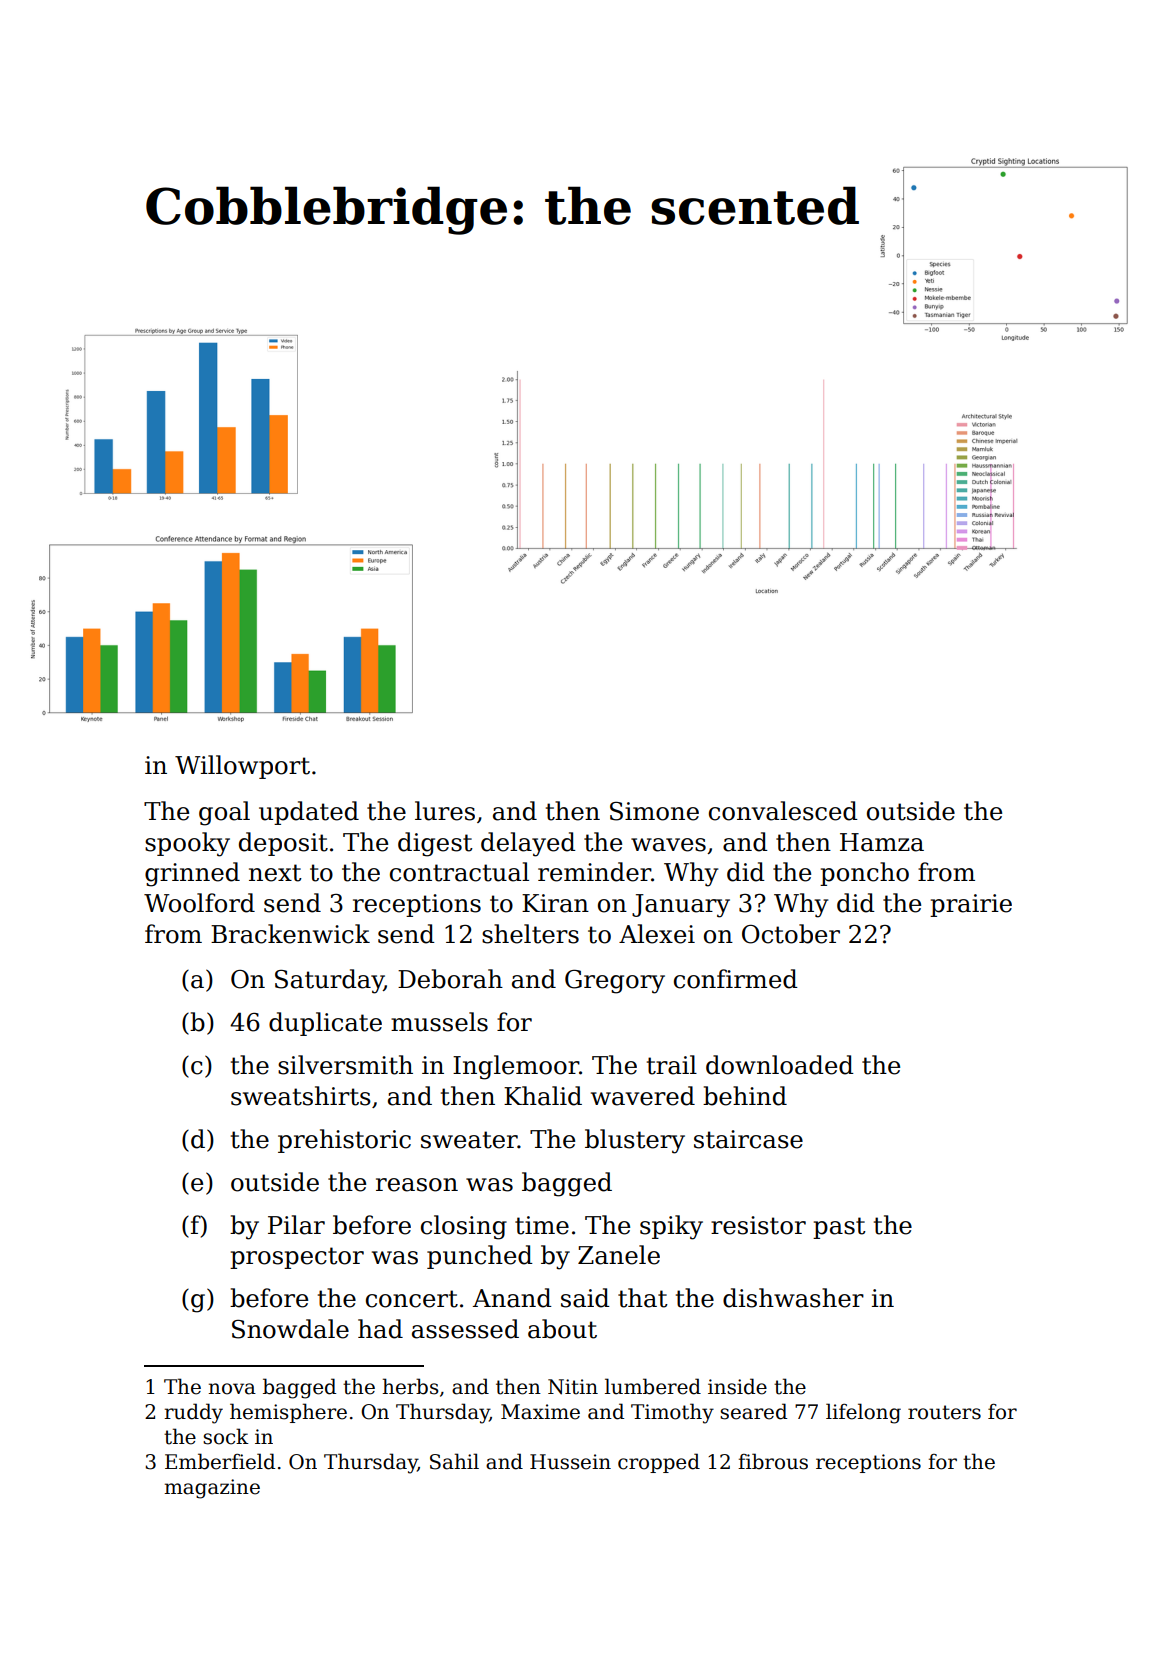  I want to click on Pilar, so click(296, 1225).
